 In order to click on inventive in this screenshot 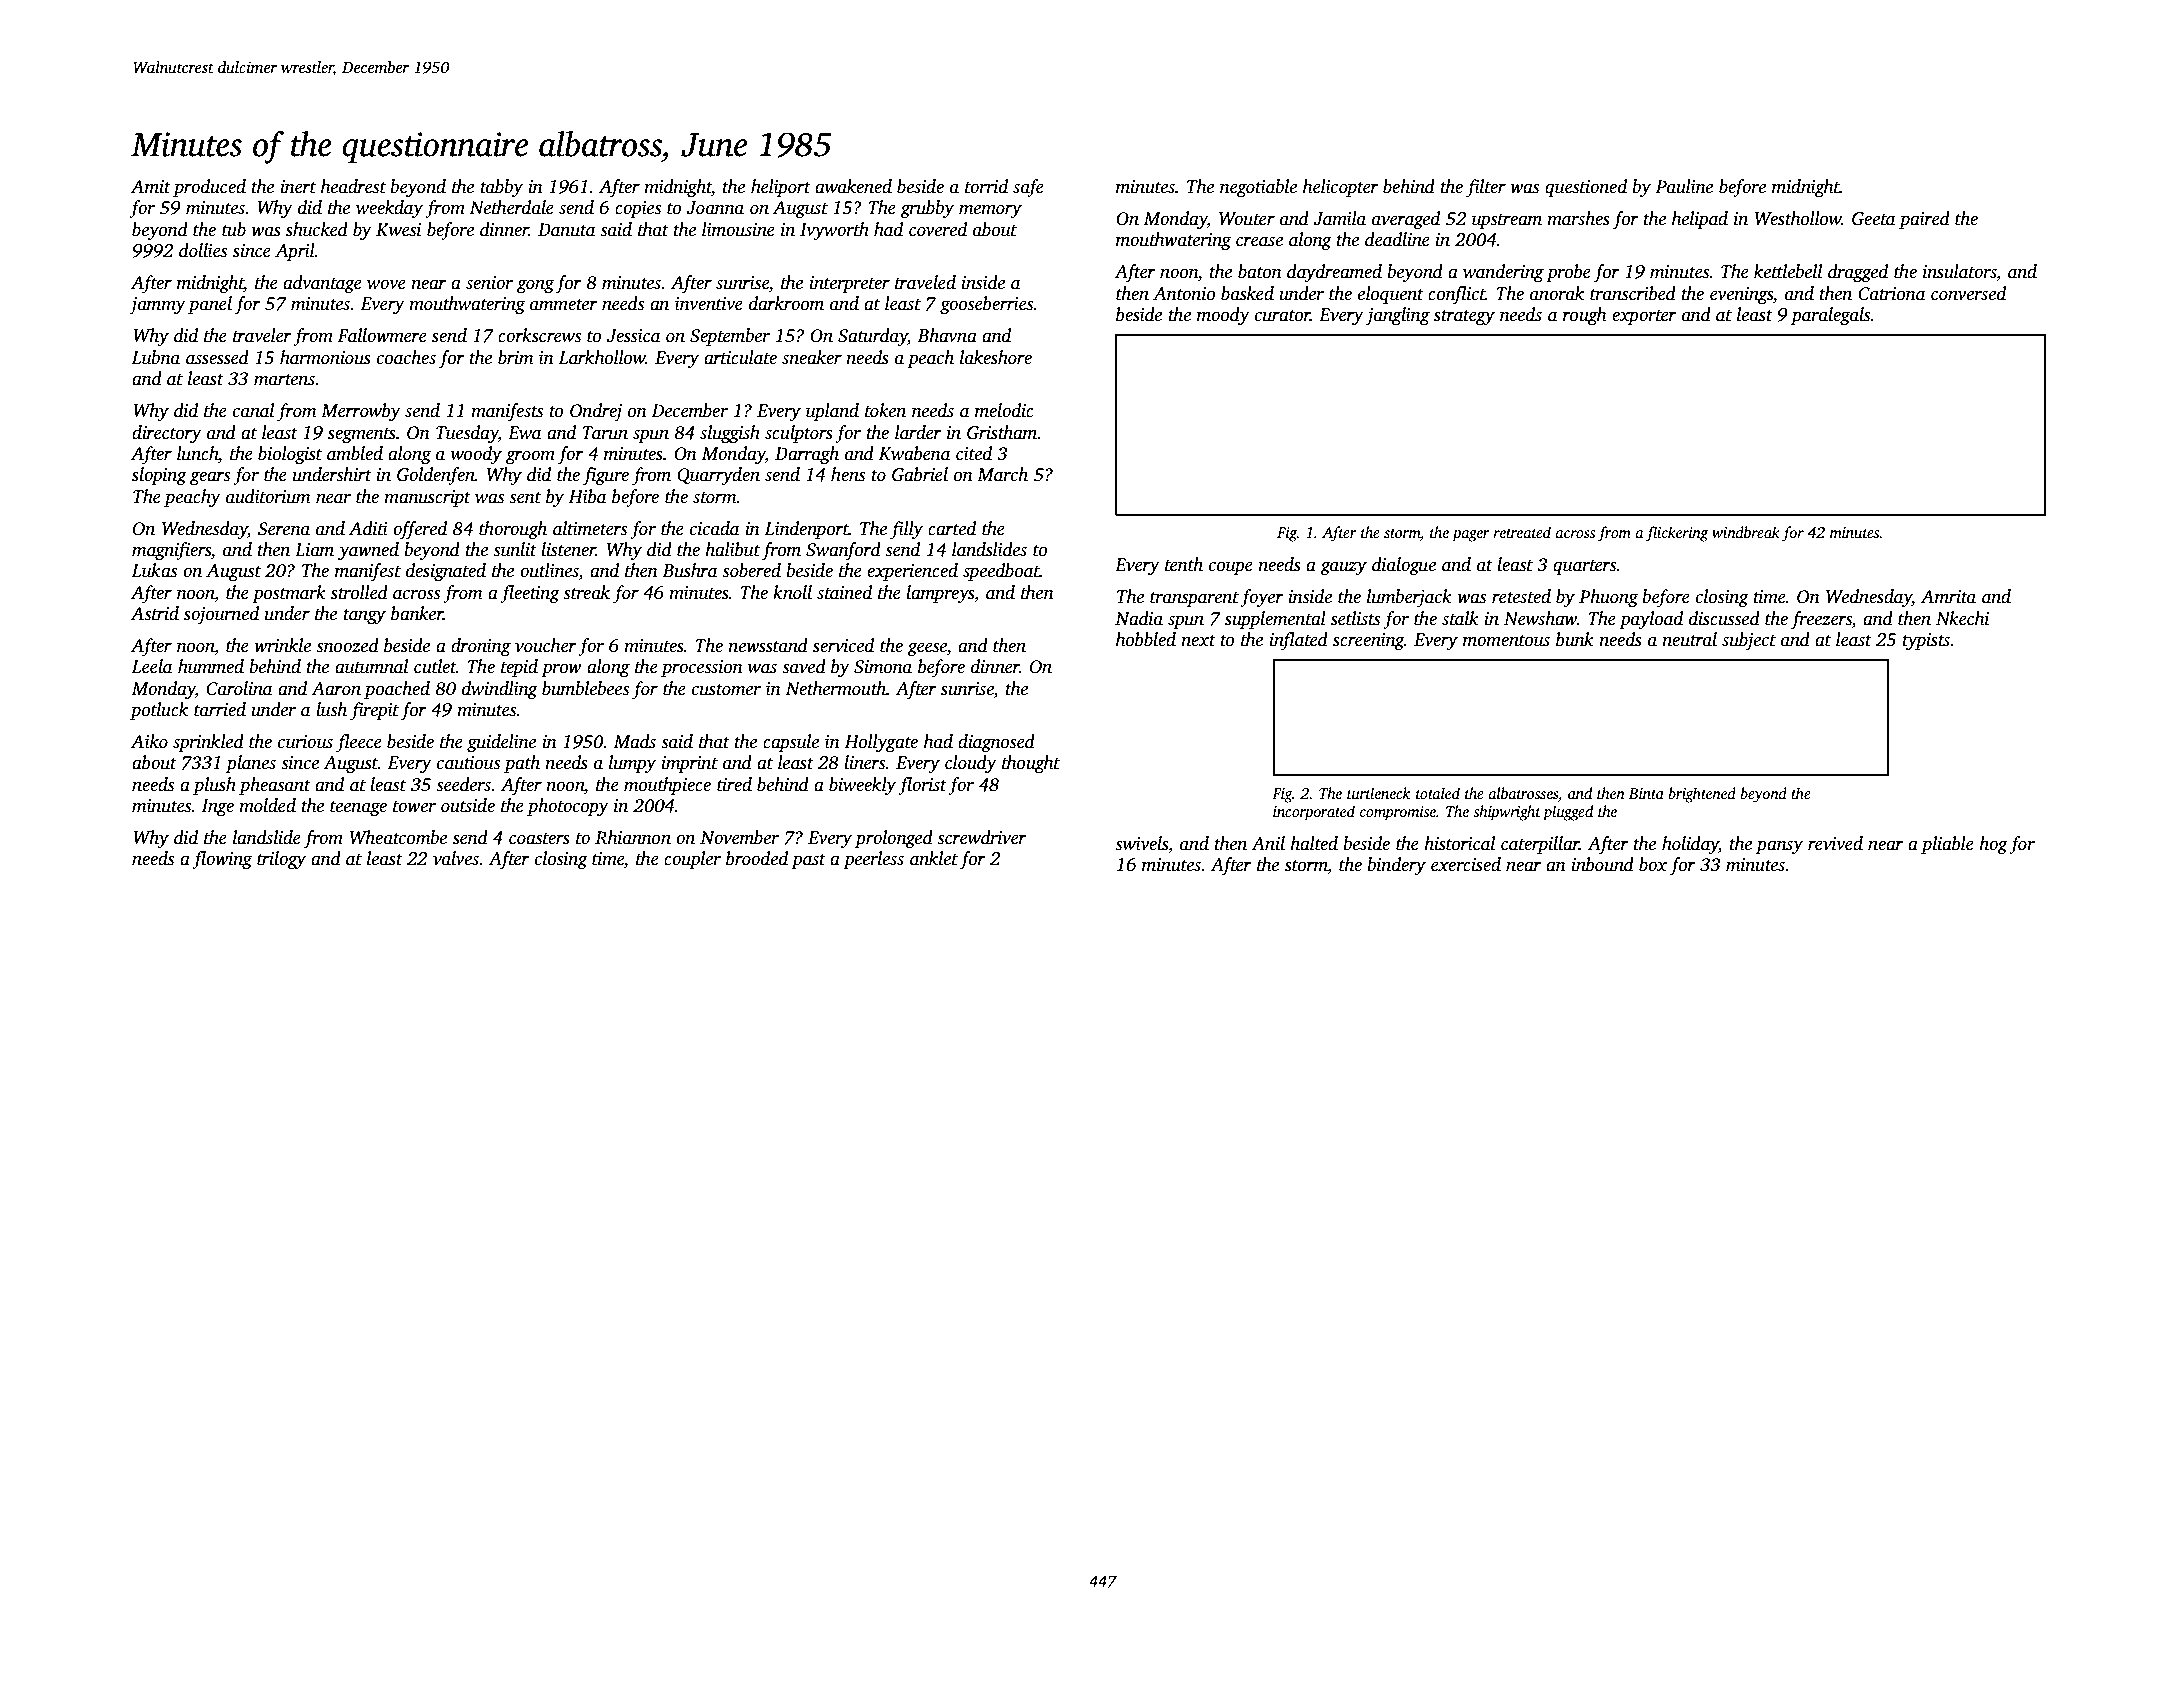, I will do `click(709, 304)`.
